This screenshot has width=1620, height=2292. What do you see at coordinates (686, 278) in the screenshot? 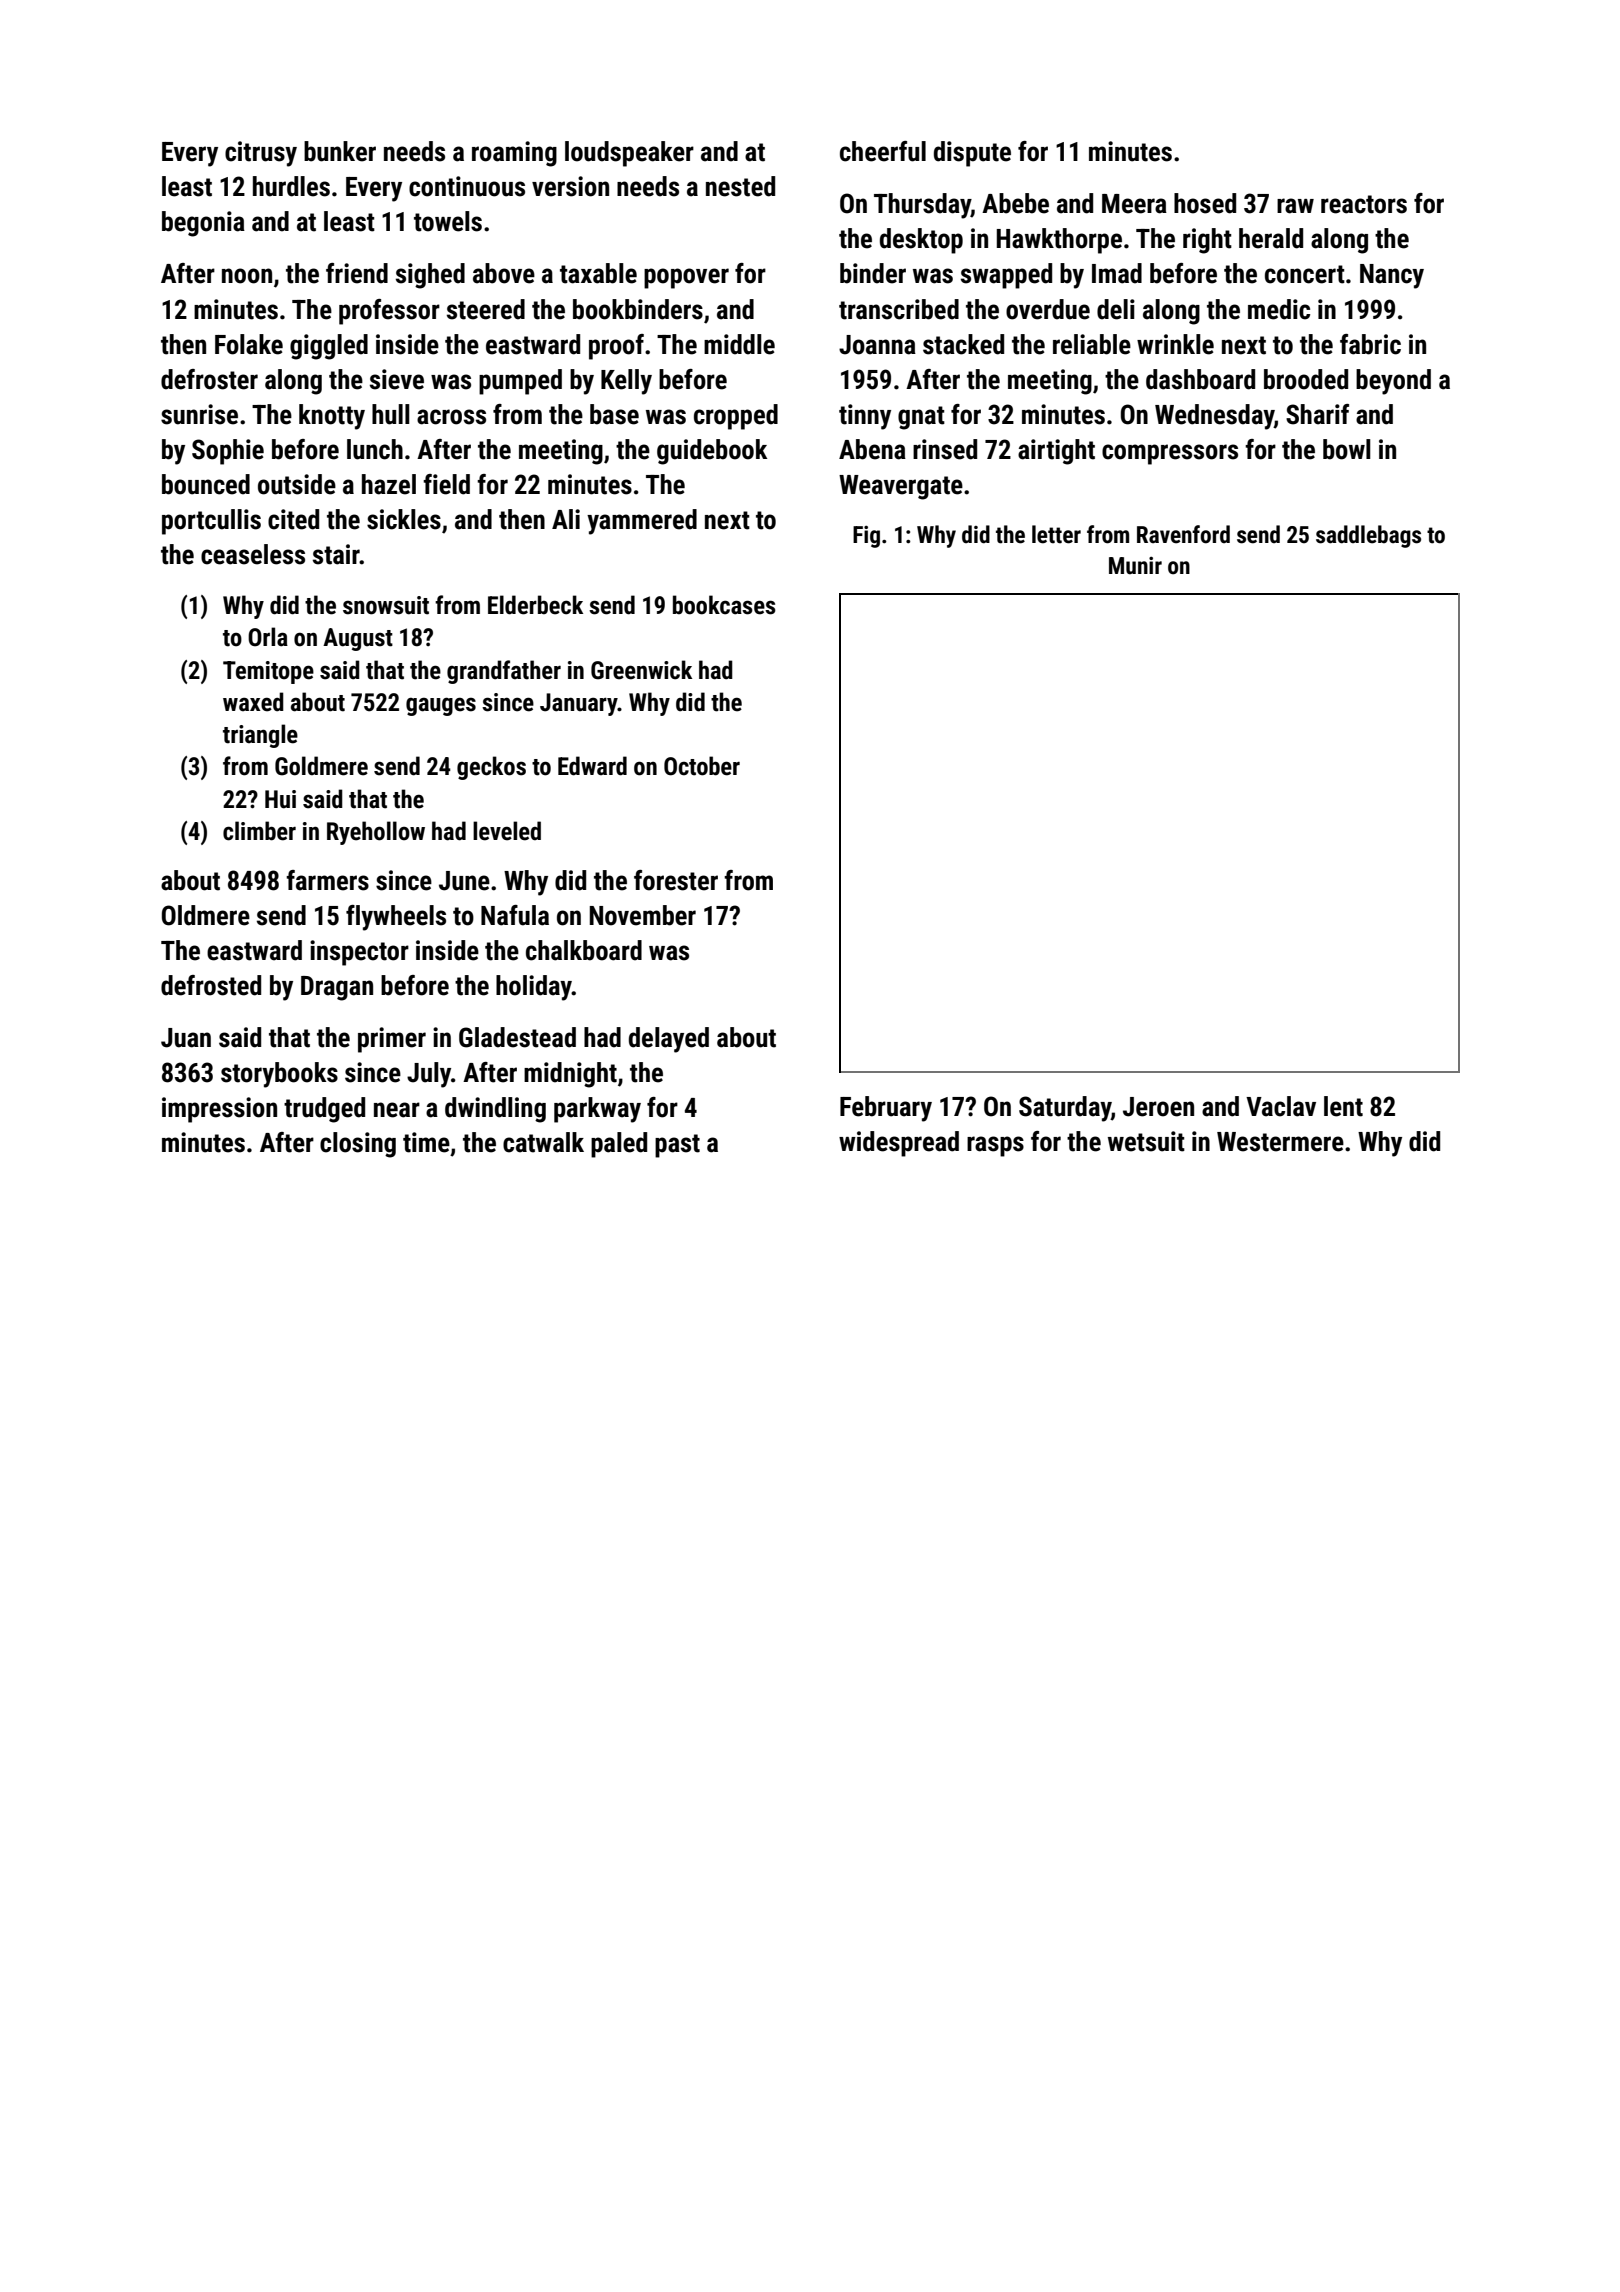
I see `popover` at bounding box center [686, 278].
